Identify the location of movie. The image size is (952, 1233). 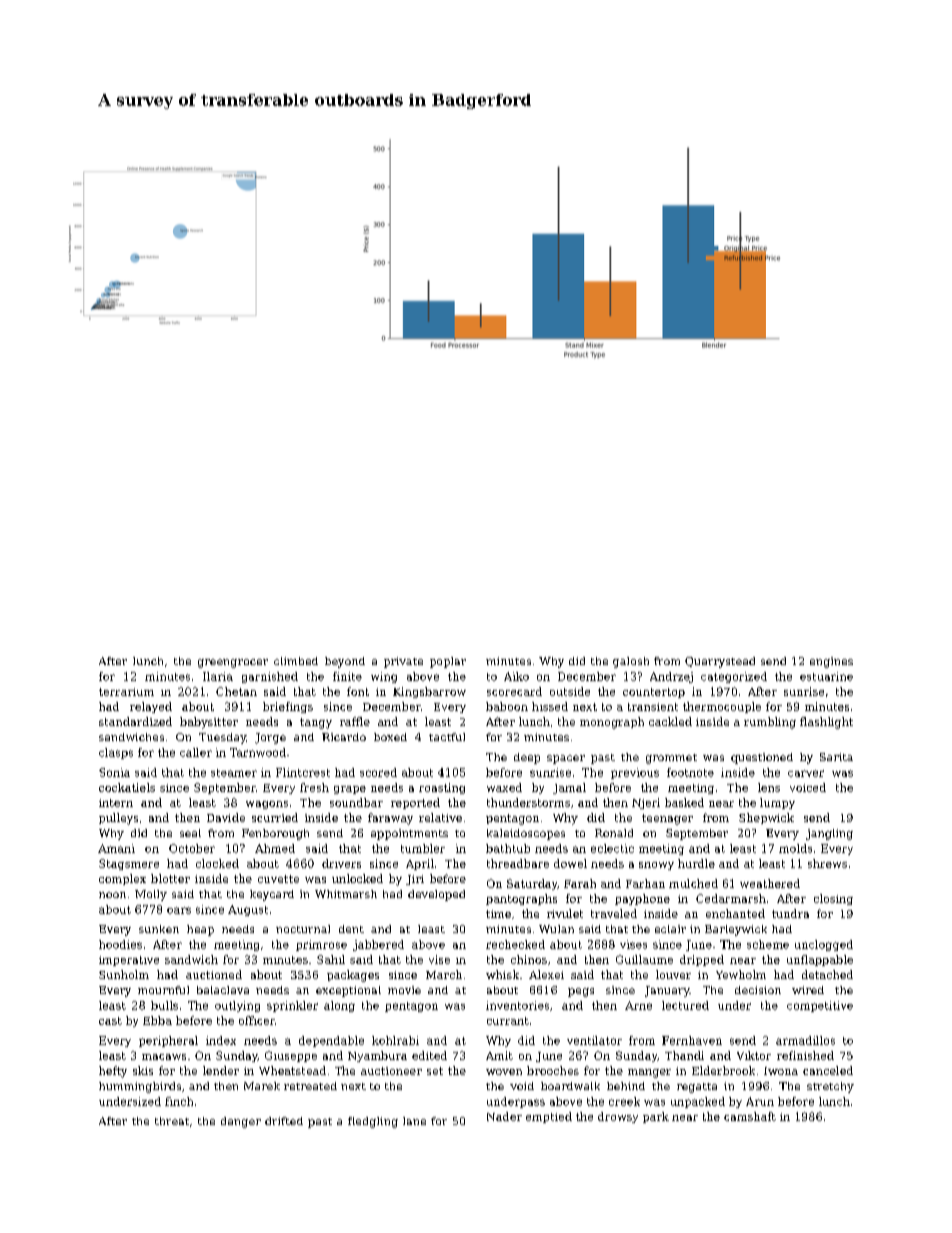
(404, 990).
